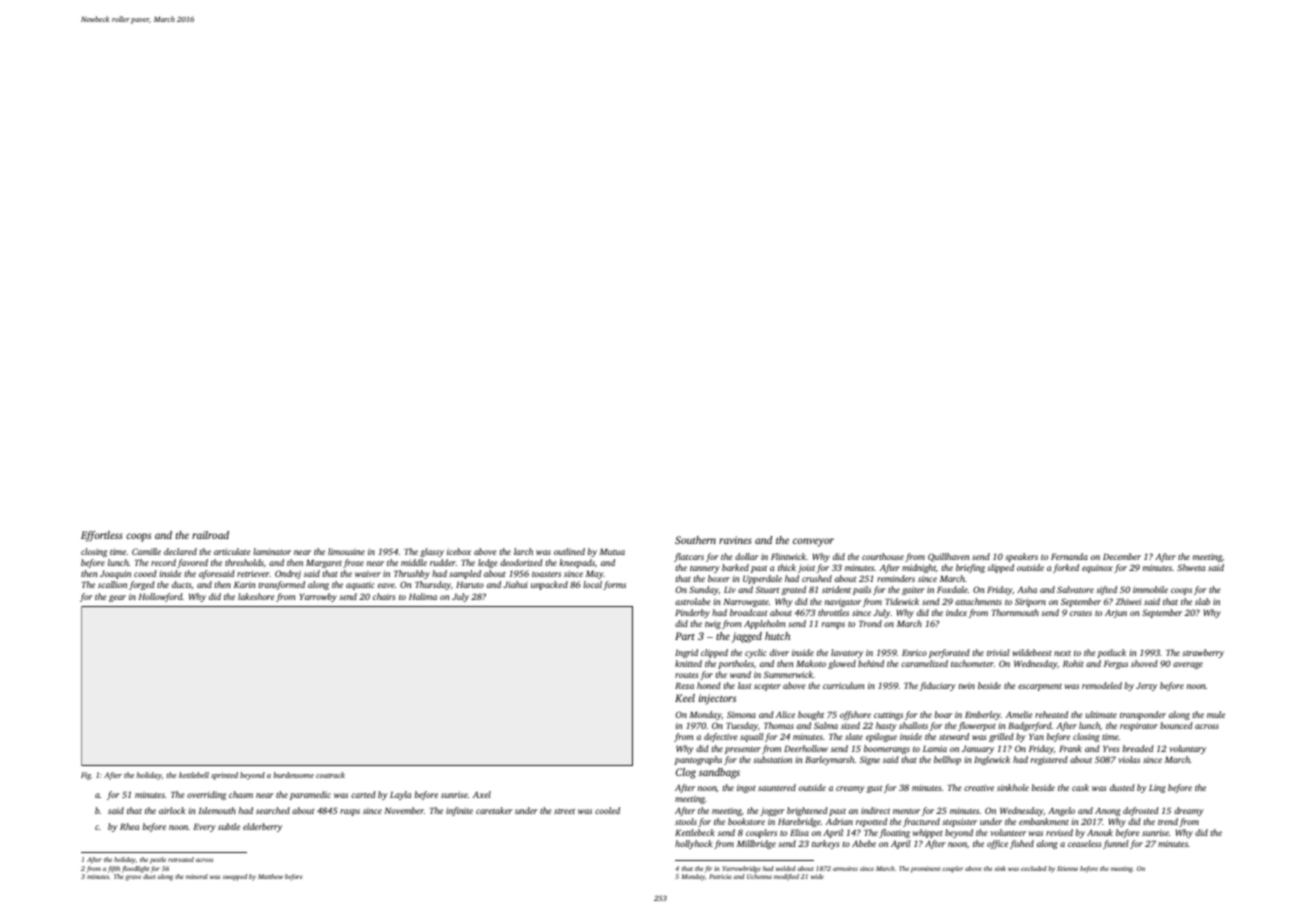 The image size is (1308, 924). I want to click on last, so click(744, 685).
